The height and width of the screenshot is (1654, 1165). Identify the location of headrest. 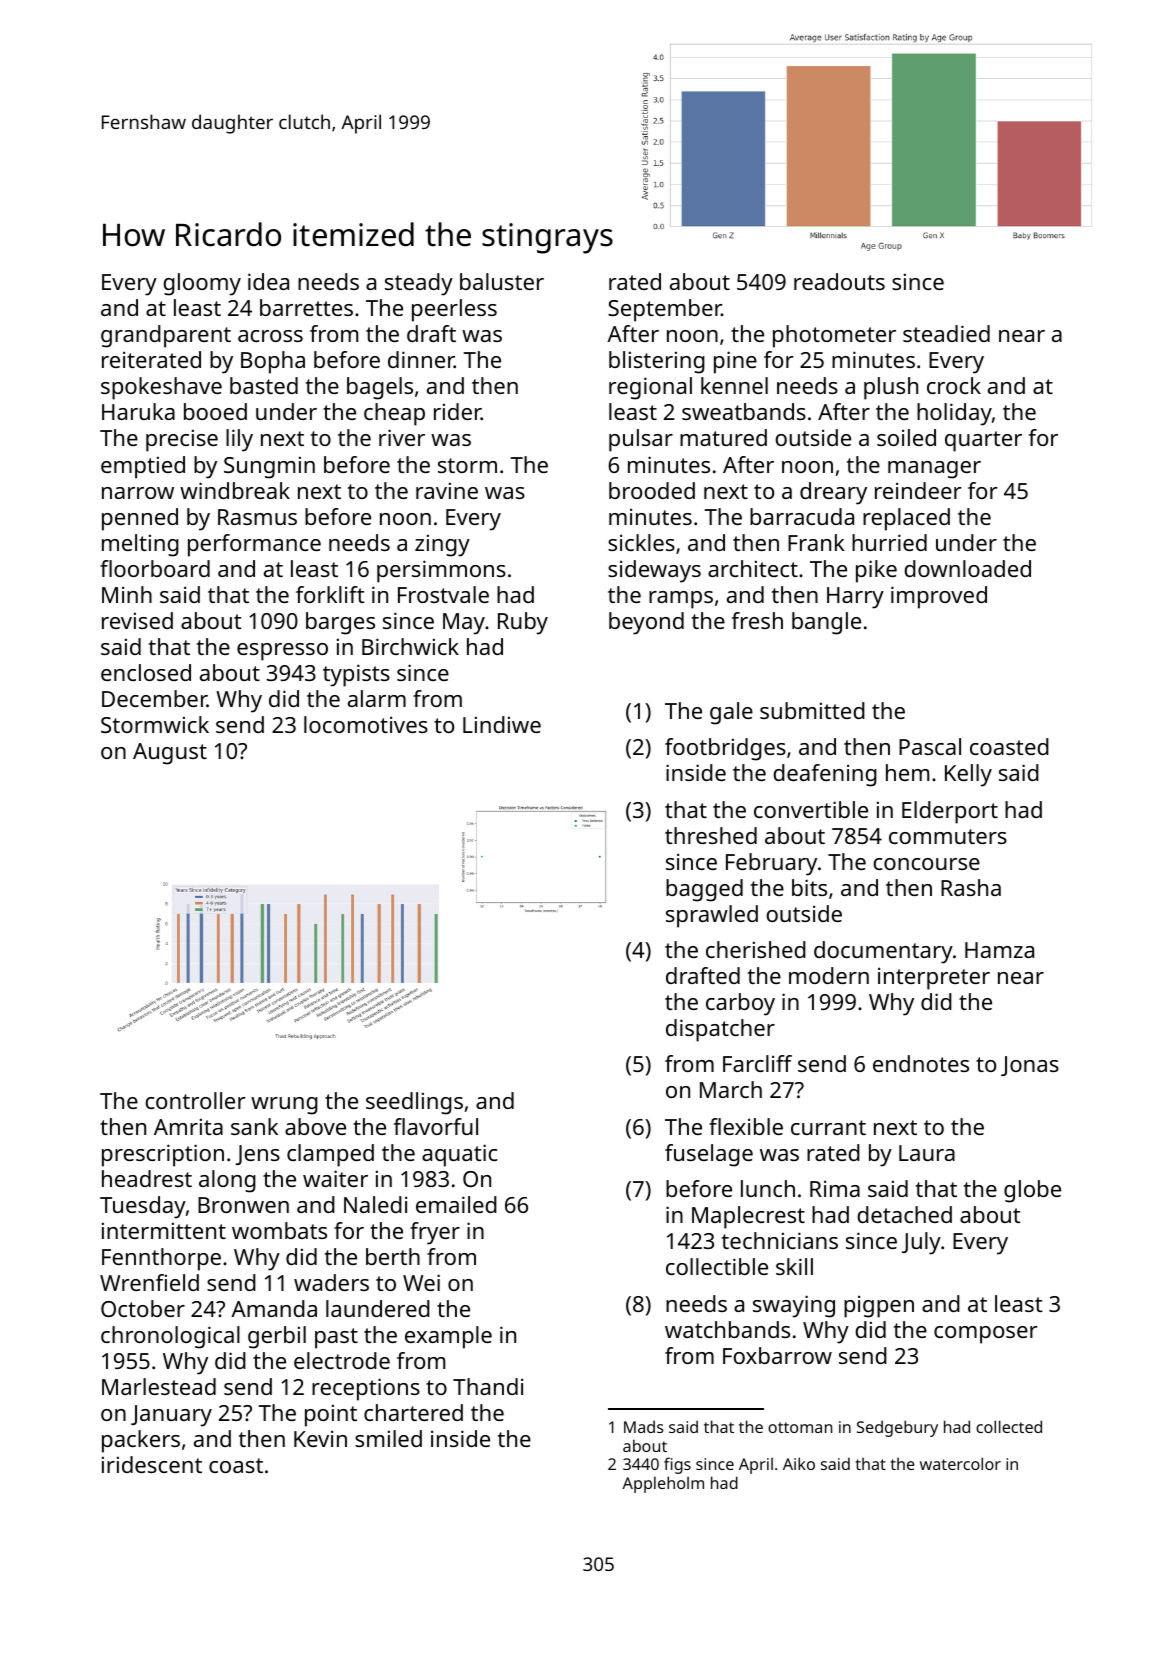
(147, 1178).
